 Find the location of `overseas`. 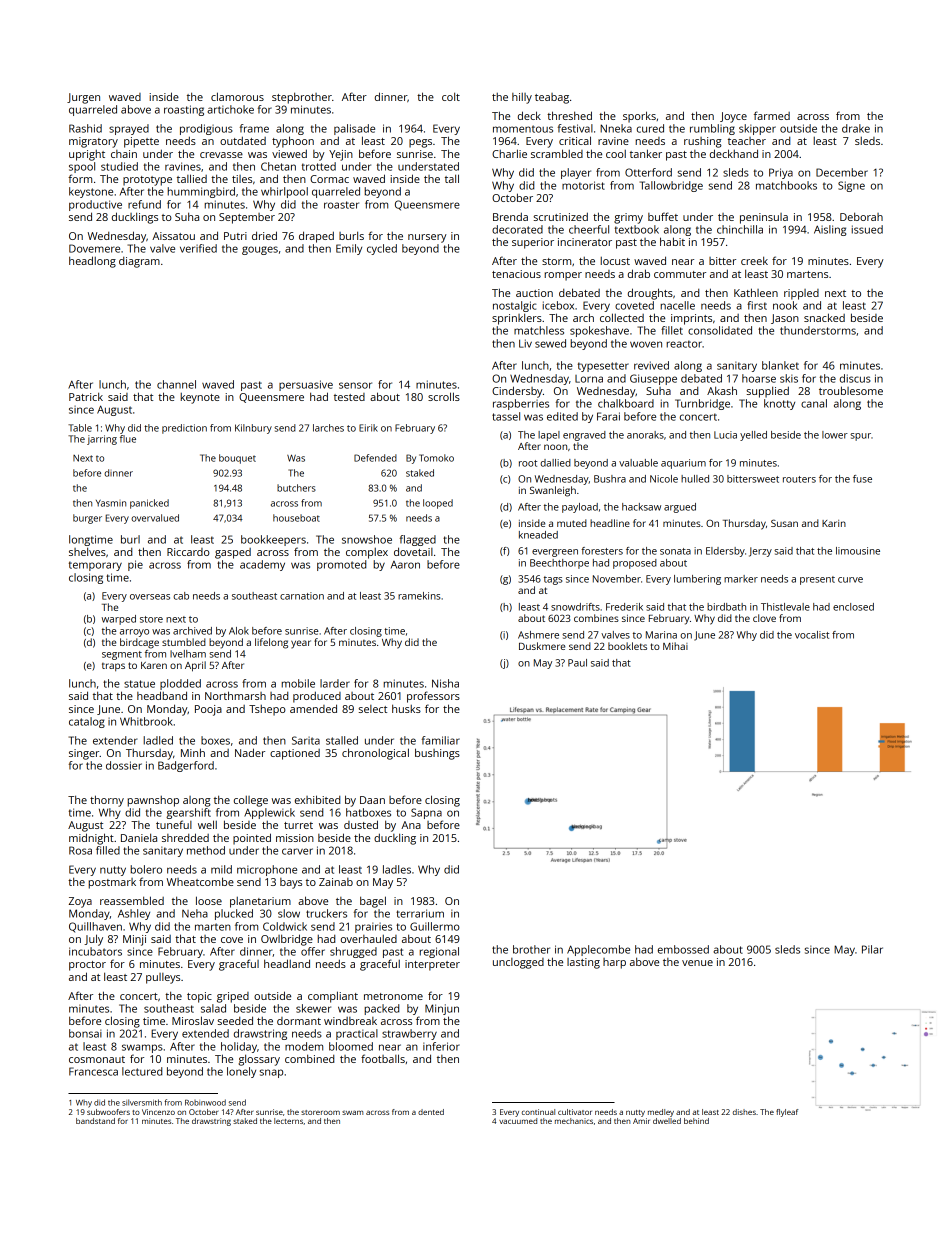

overseas is located at coordinates (150, 597).
